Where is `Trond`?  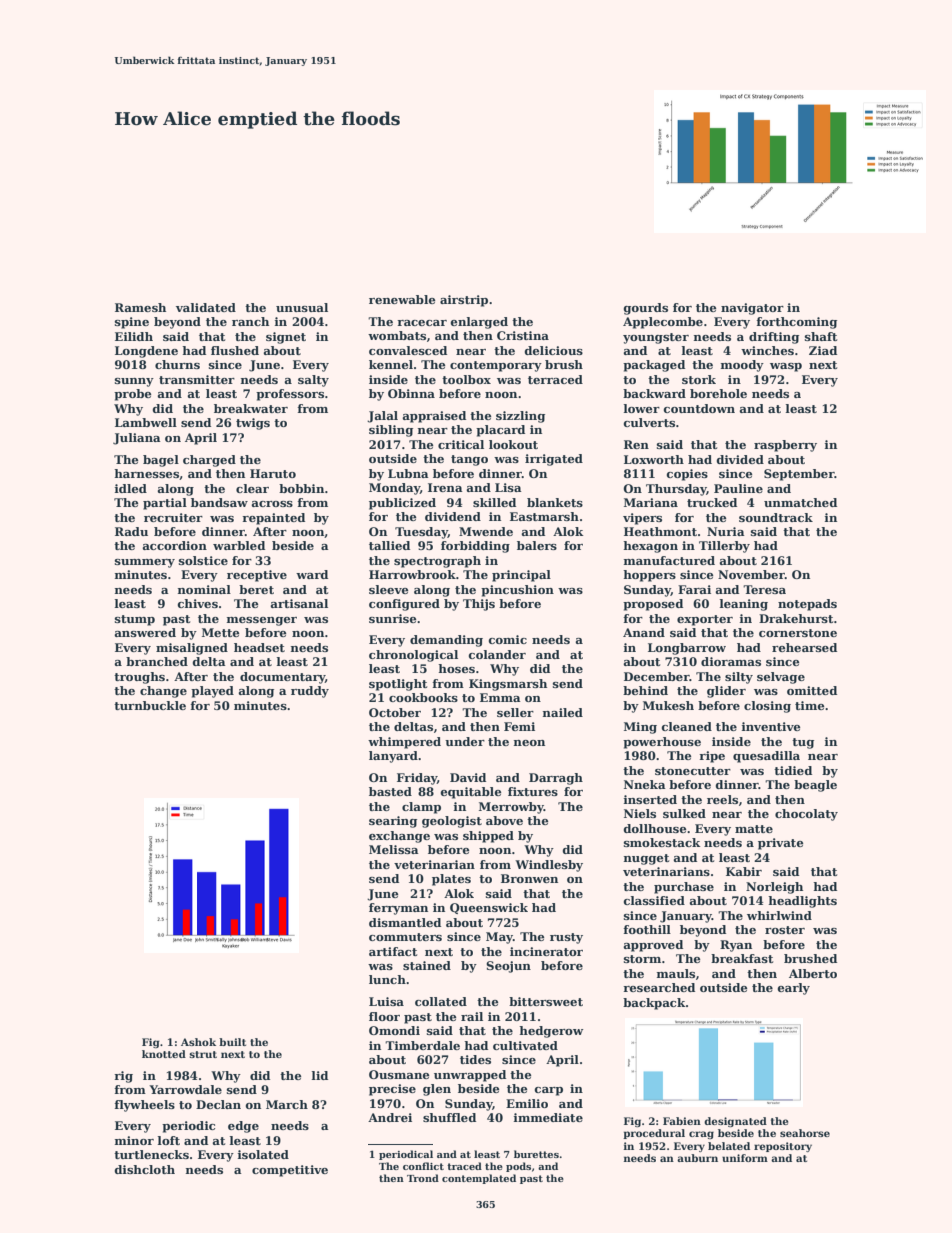
Trond is located at coordinates (423, 1178).
